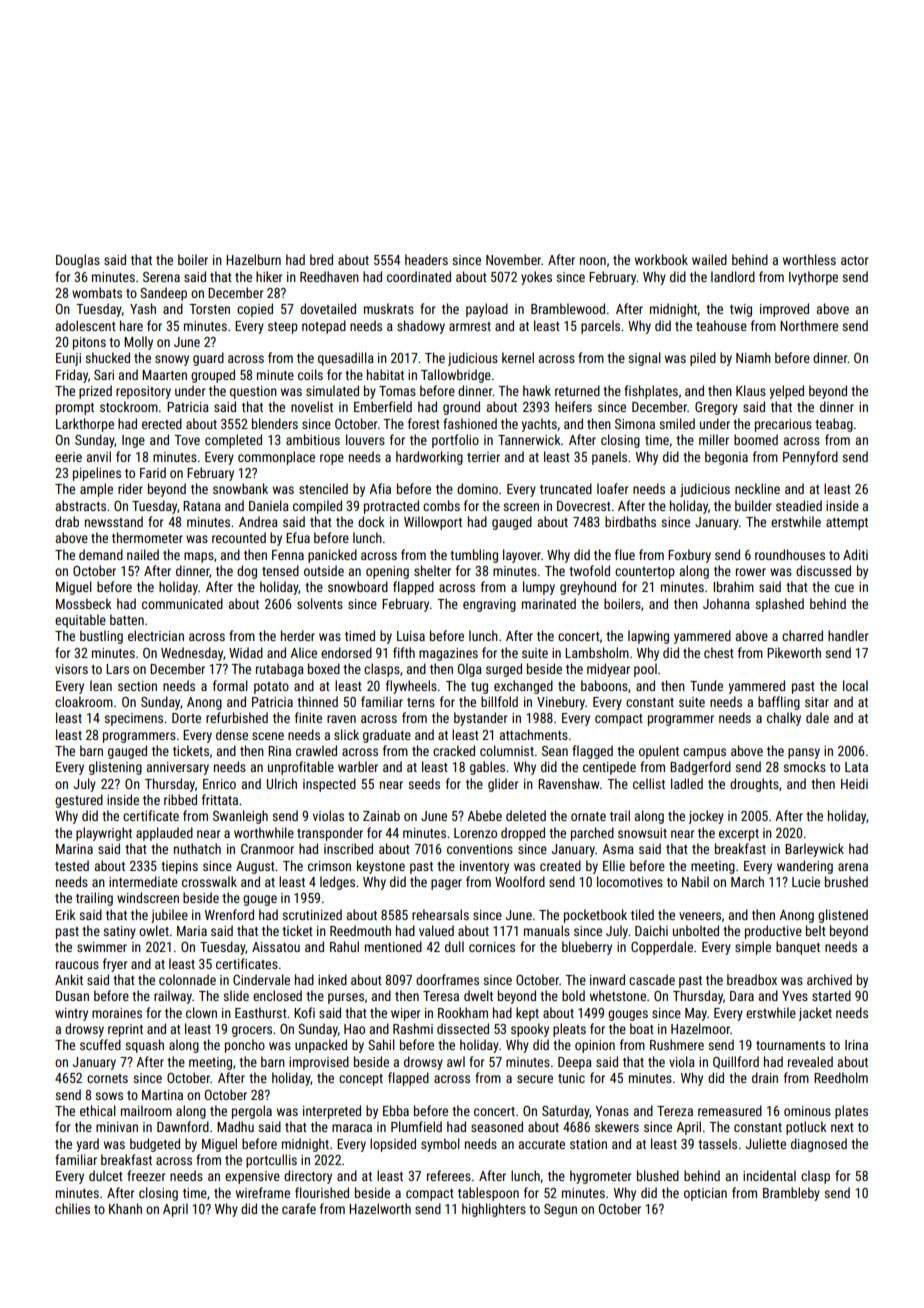 The width and height of the page is (924, 1308). What do you see at coordinates (263, 1192) in the page?
I see `wireframe` at bounding box center [263, 1192].
